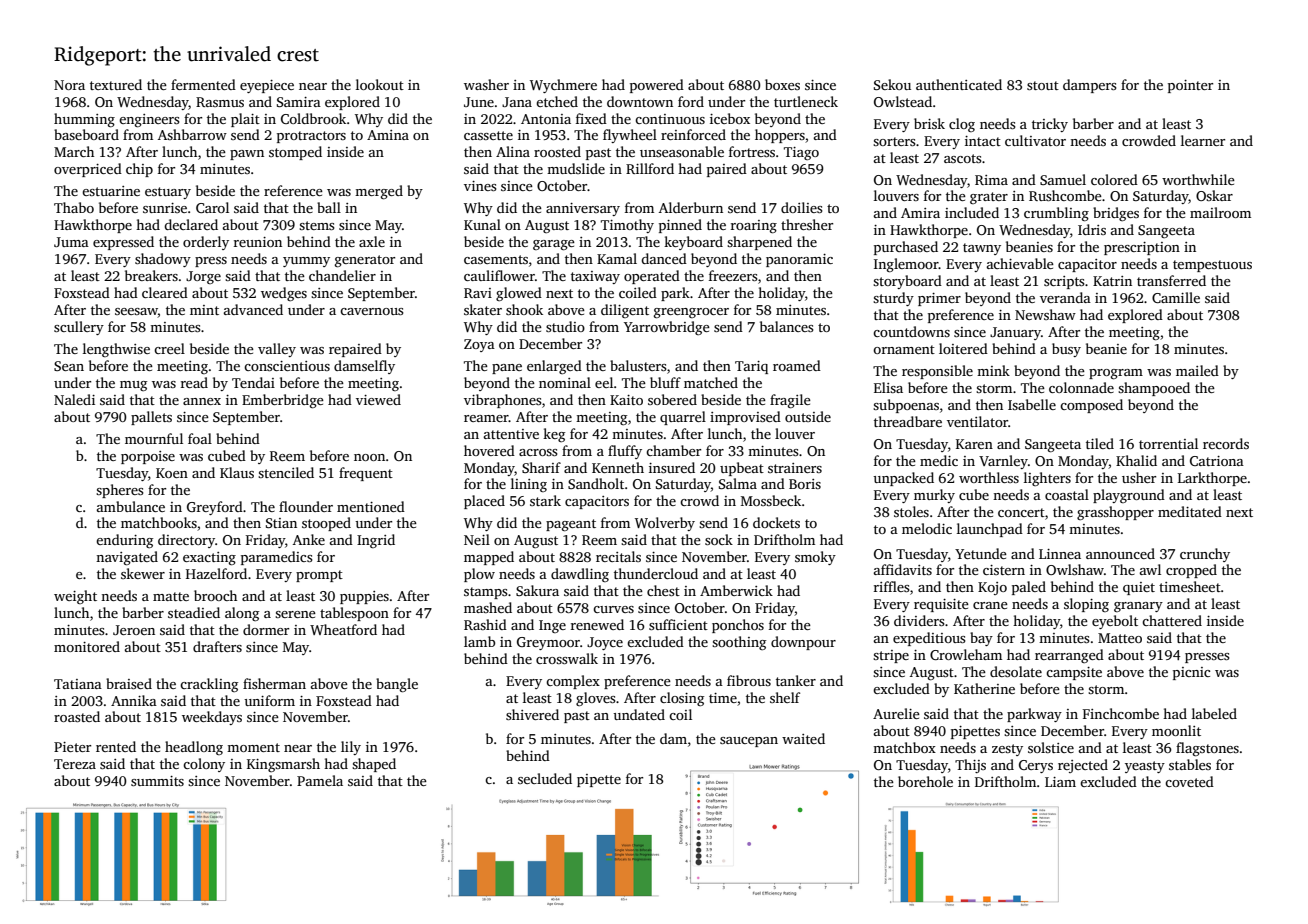  Describe the element at coordinates (484, 502) in the page. I see `placed` at that location.
